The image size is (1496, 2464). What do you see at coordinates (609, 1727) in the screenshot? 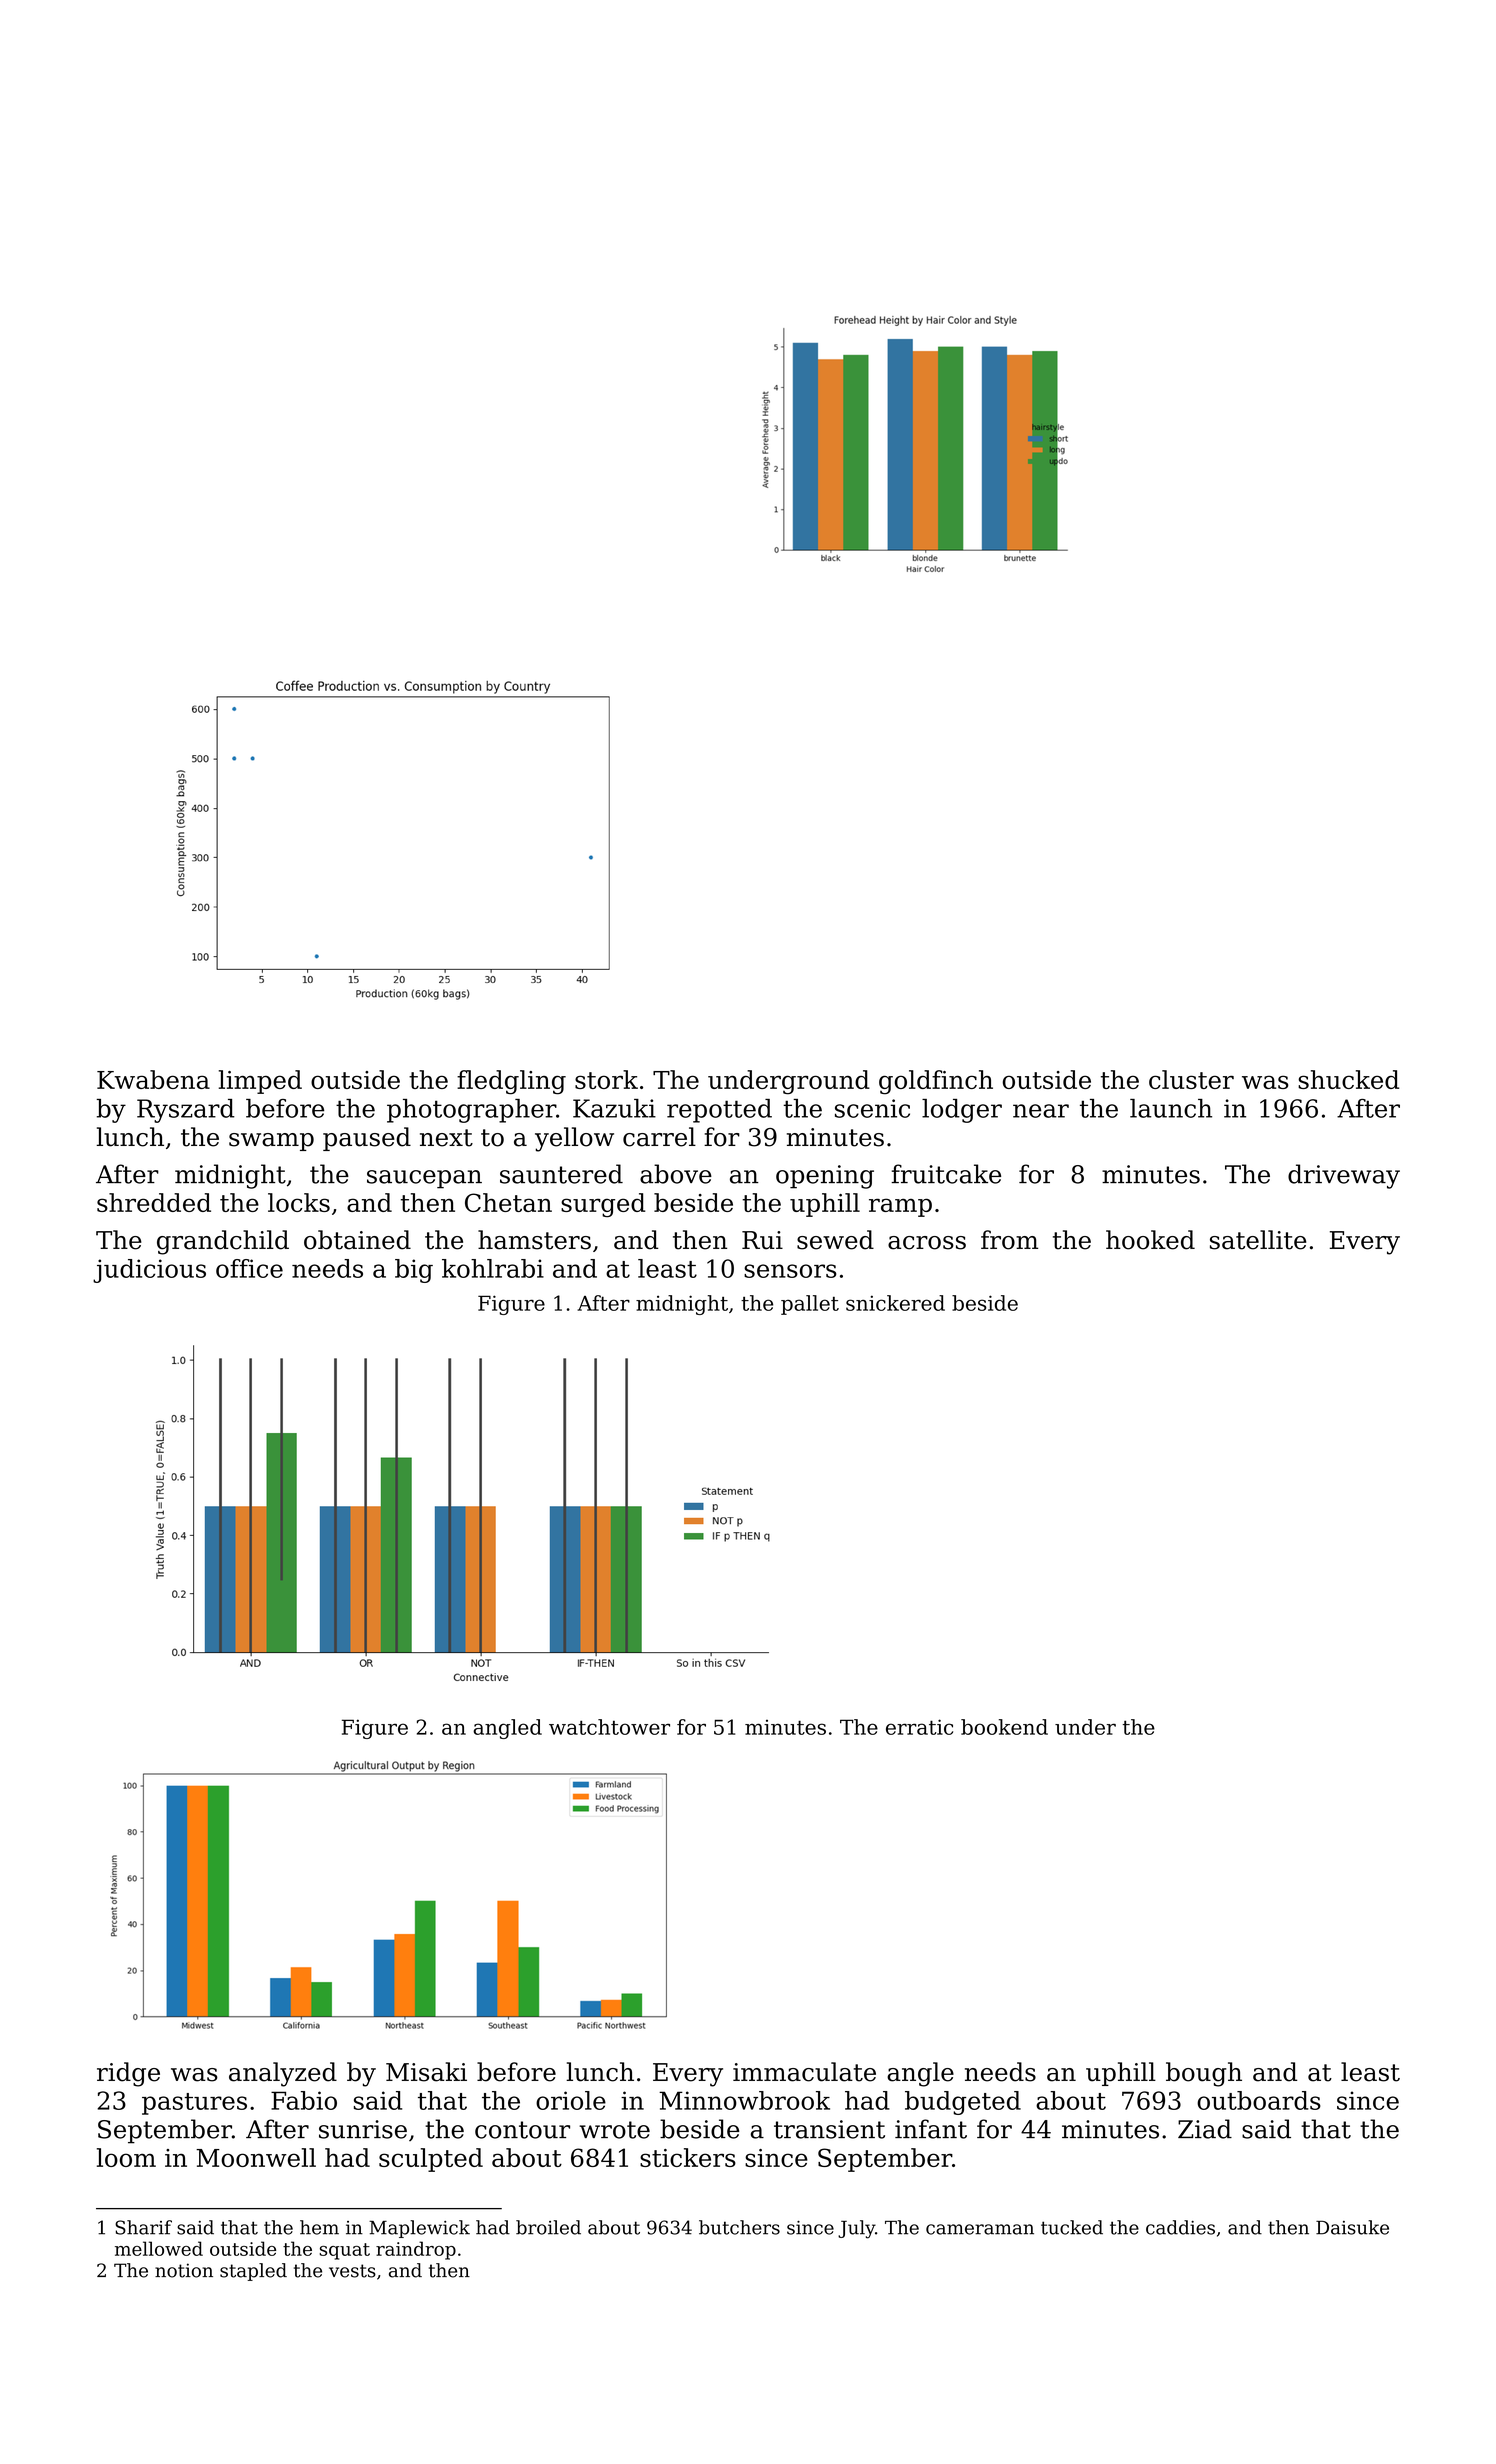
I see `watchtower` at bounding box center [609, 1727].
